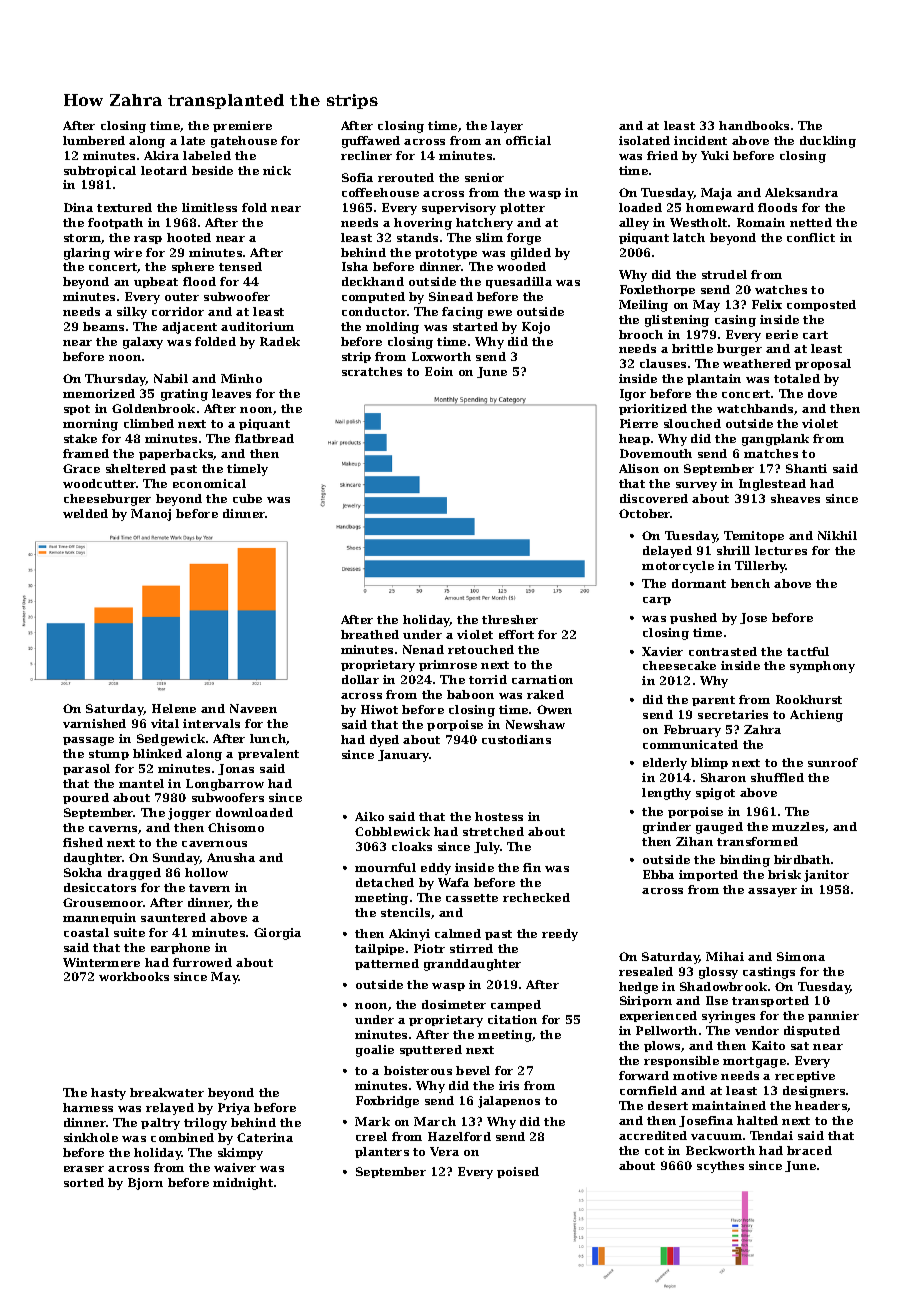  Describe the element at coordinates (124, 207) in the page. I see `textured` at that location.
